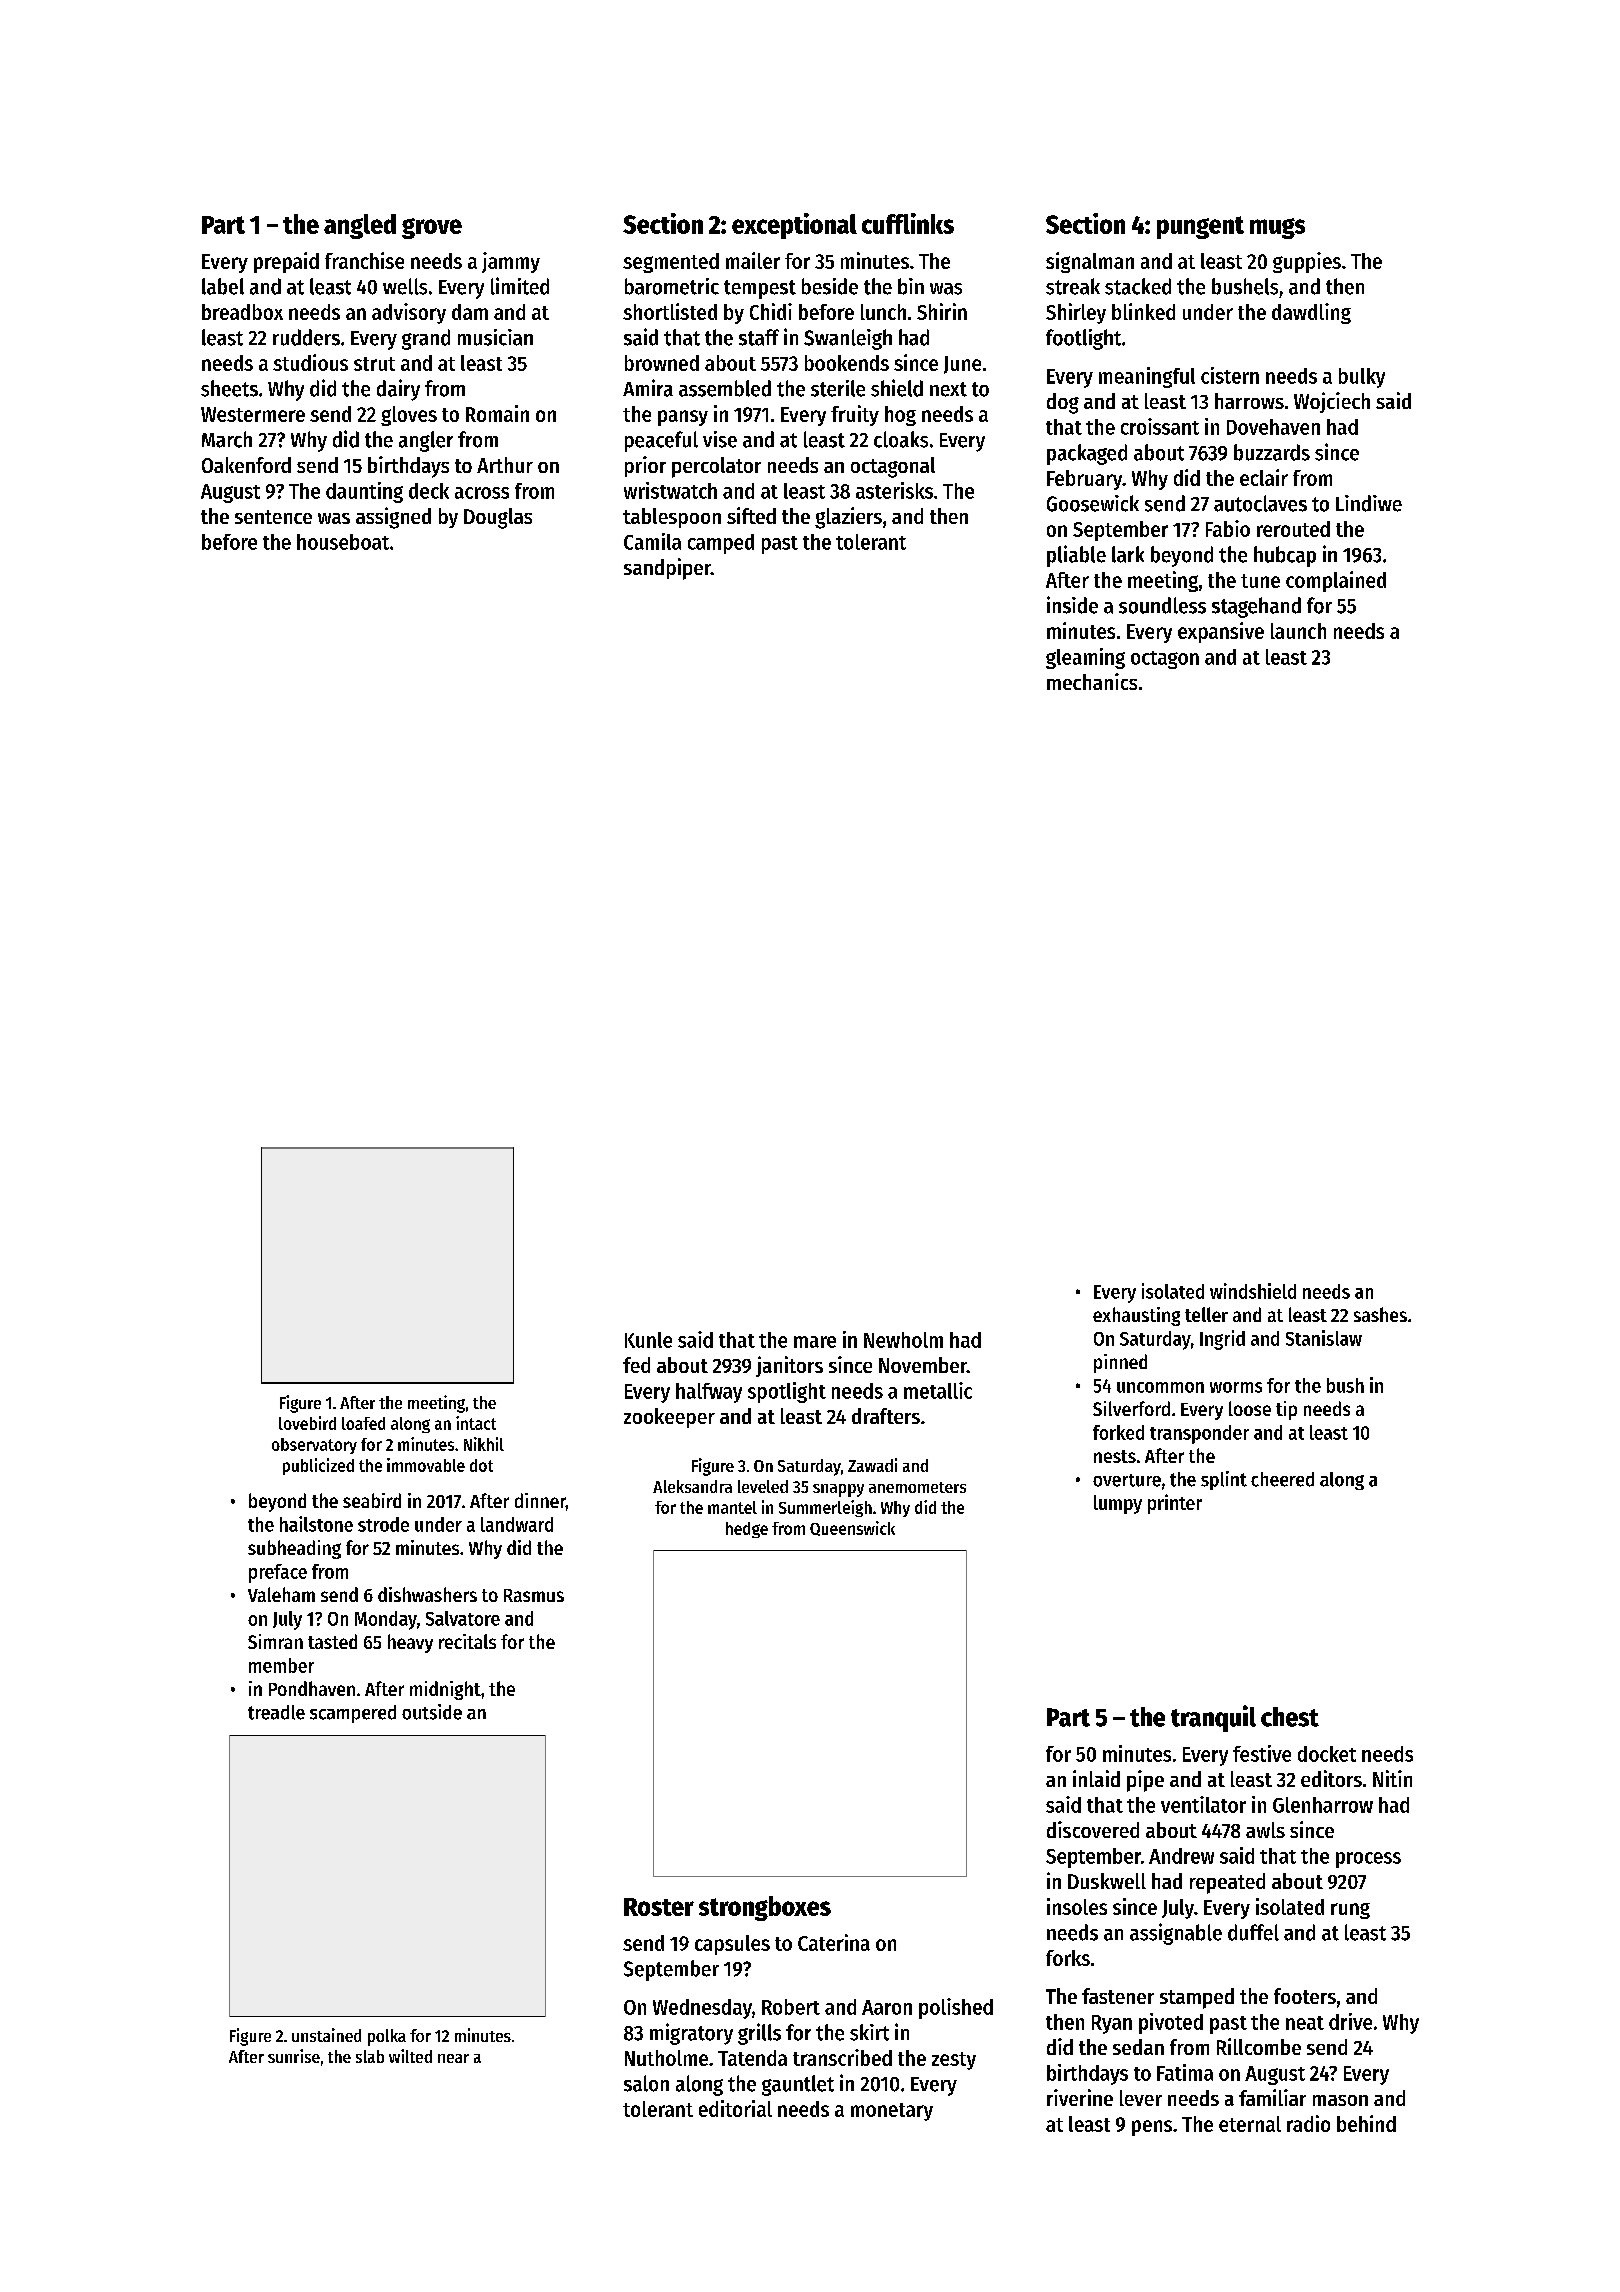 The width and height of the screenshot is (1620, 2292). Describe the element at coordinates (307, 1423) in the screenshot. I see `lovebird` at that location.
